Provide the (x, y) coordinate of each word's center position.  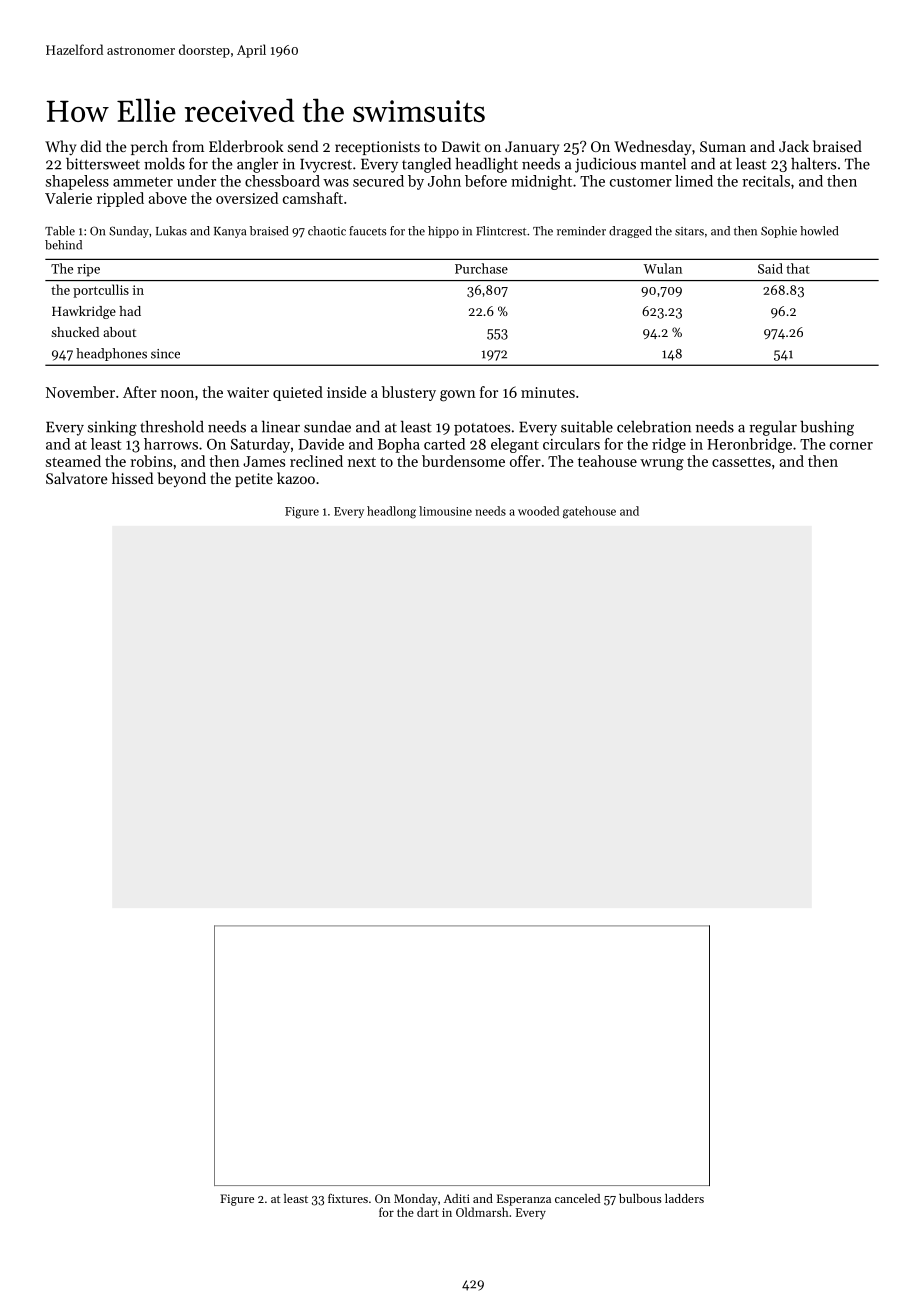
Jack (794, 146)
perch (149, 147)
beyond (181, 479)
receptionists (377, 148)
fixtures (348, 1198)
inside (347, 392)
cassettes (741, 462)
